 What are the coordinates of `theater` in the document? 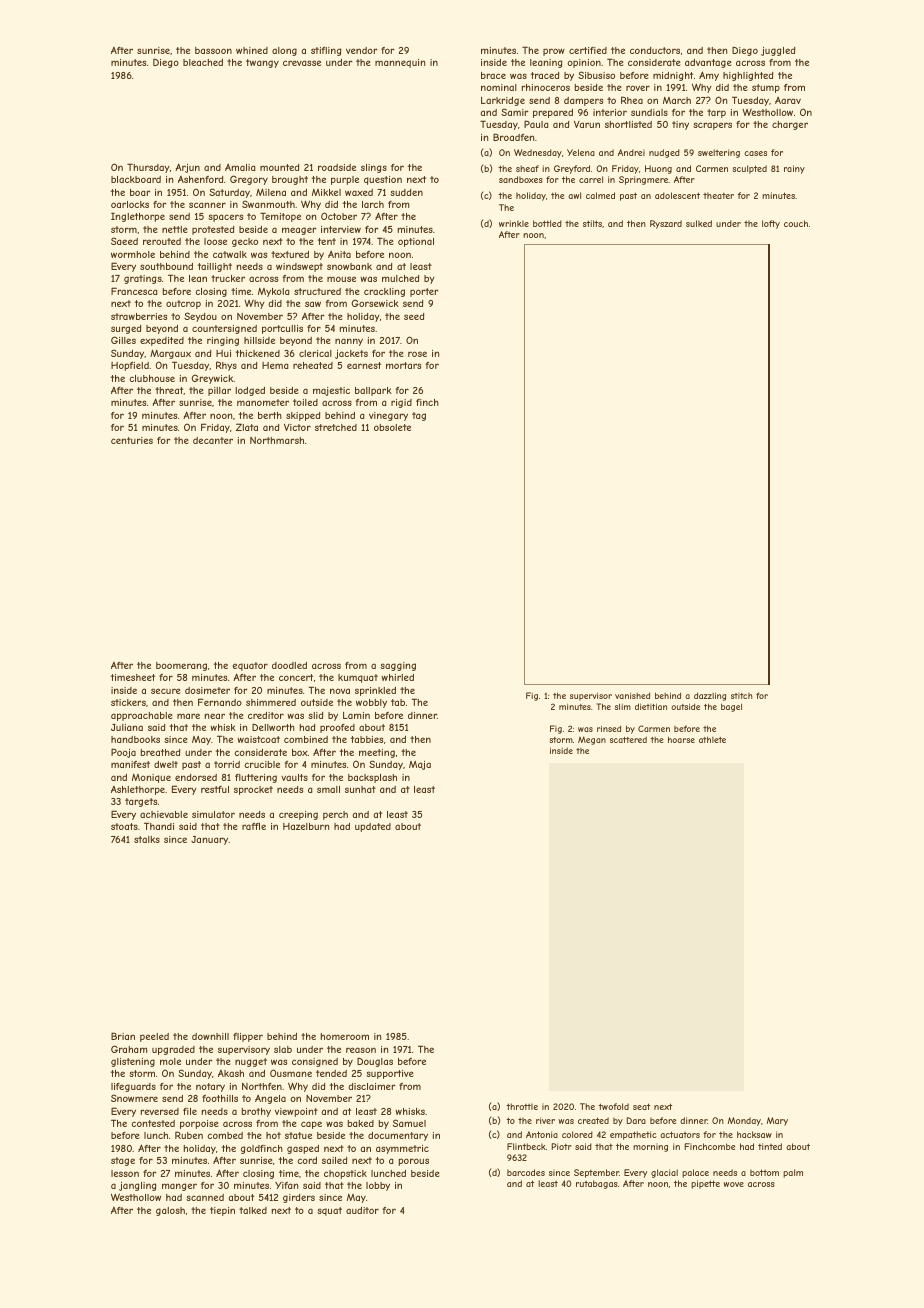 It's located at (718, 195).
